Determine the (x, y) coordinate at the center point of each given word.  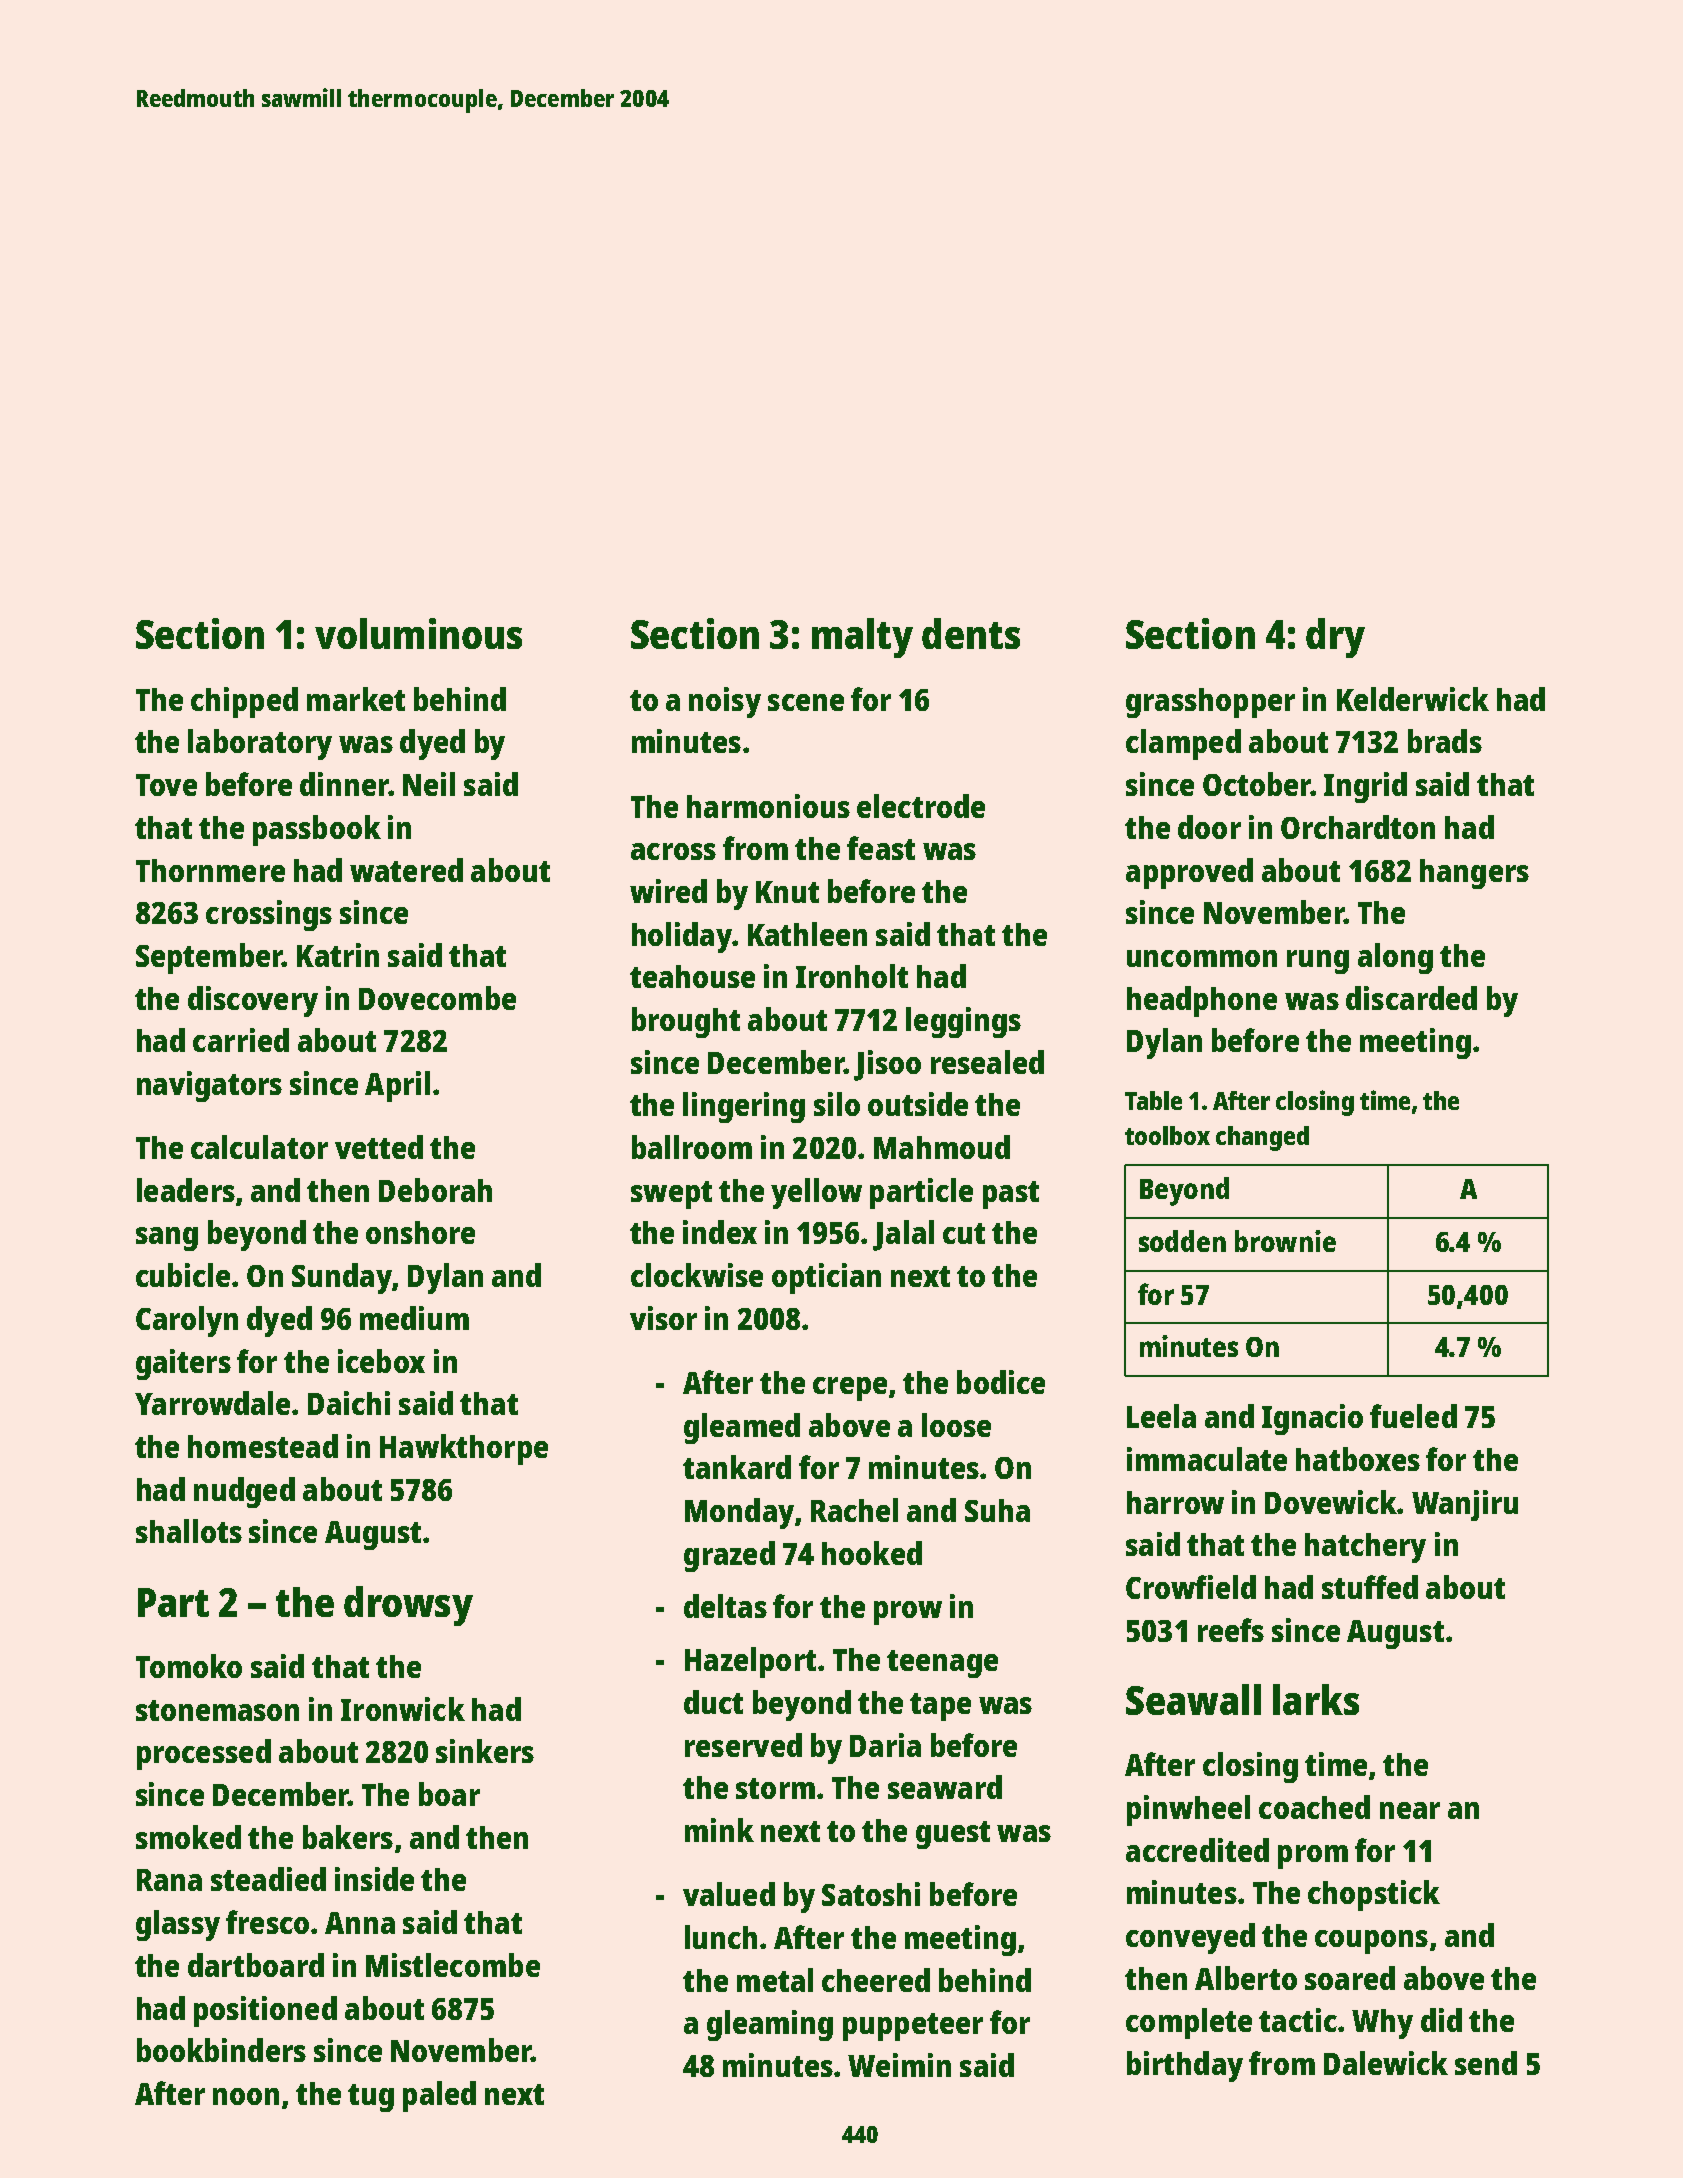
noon (246, 2096)
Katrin (338, 955)
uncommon (1202, 958)
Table (1153, 1100)
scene (806, 702)
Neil (429, 784)
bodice (1001, 1382)
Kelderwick (1413, 699)
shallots (189, 1531)
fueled (1413, 1416)
